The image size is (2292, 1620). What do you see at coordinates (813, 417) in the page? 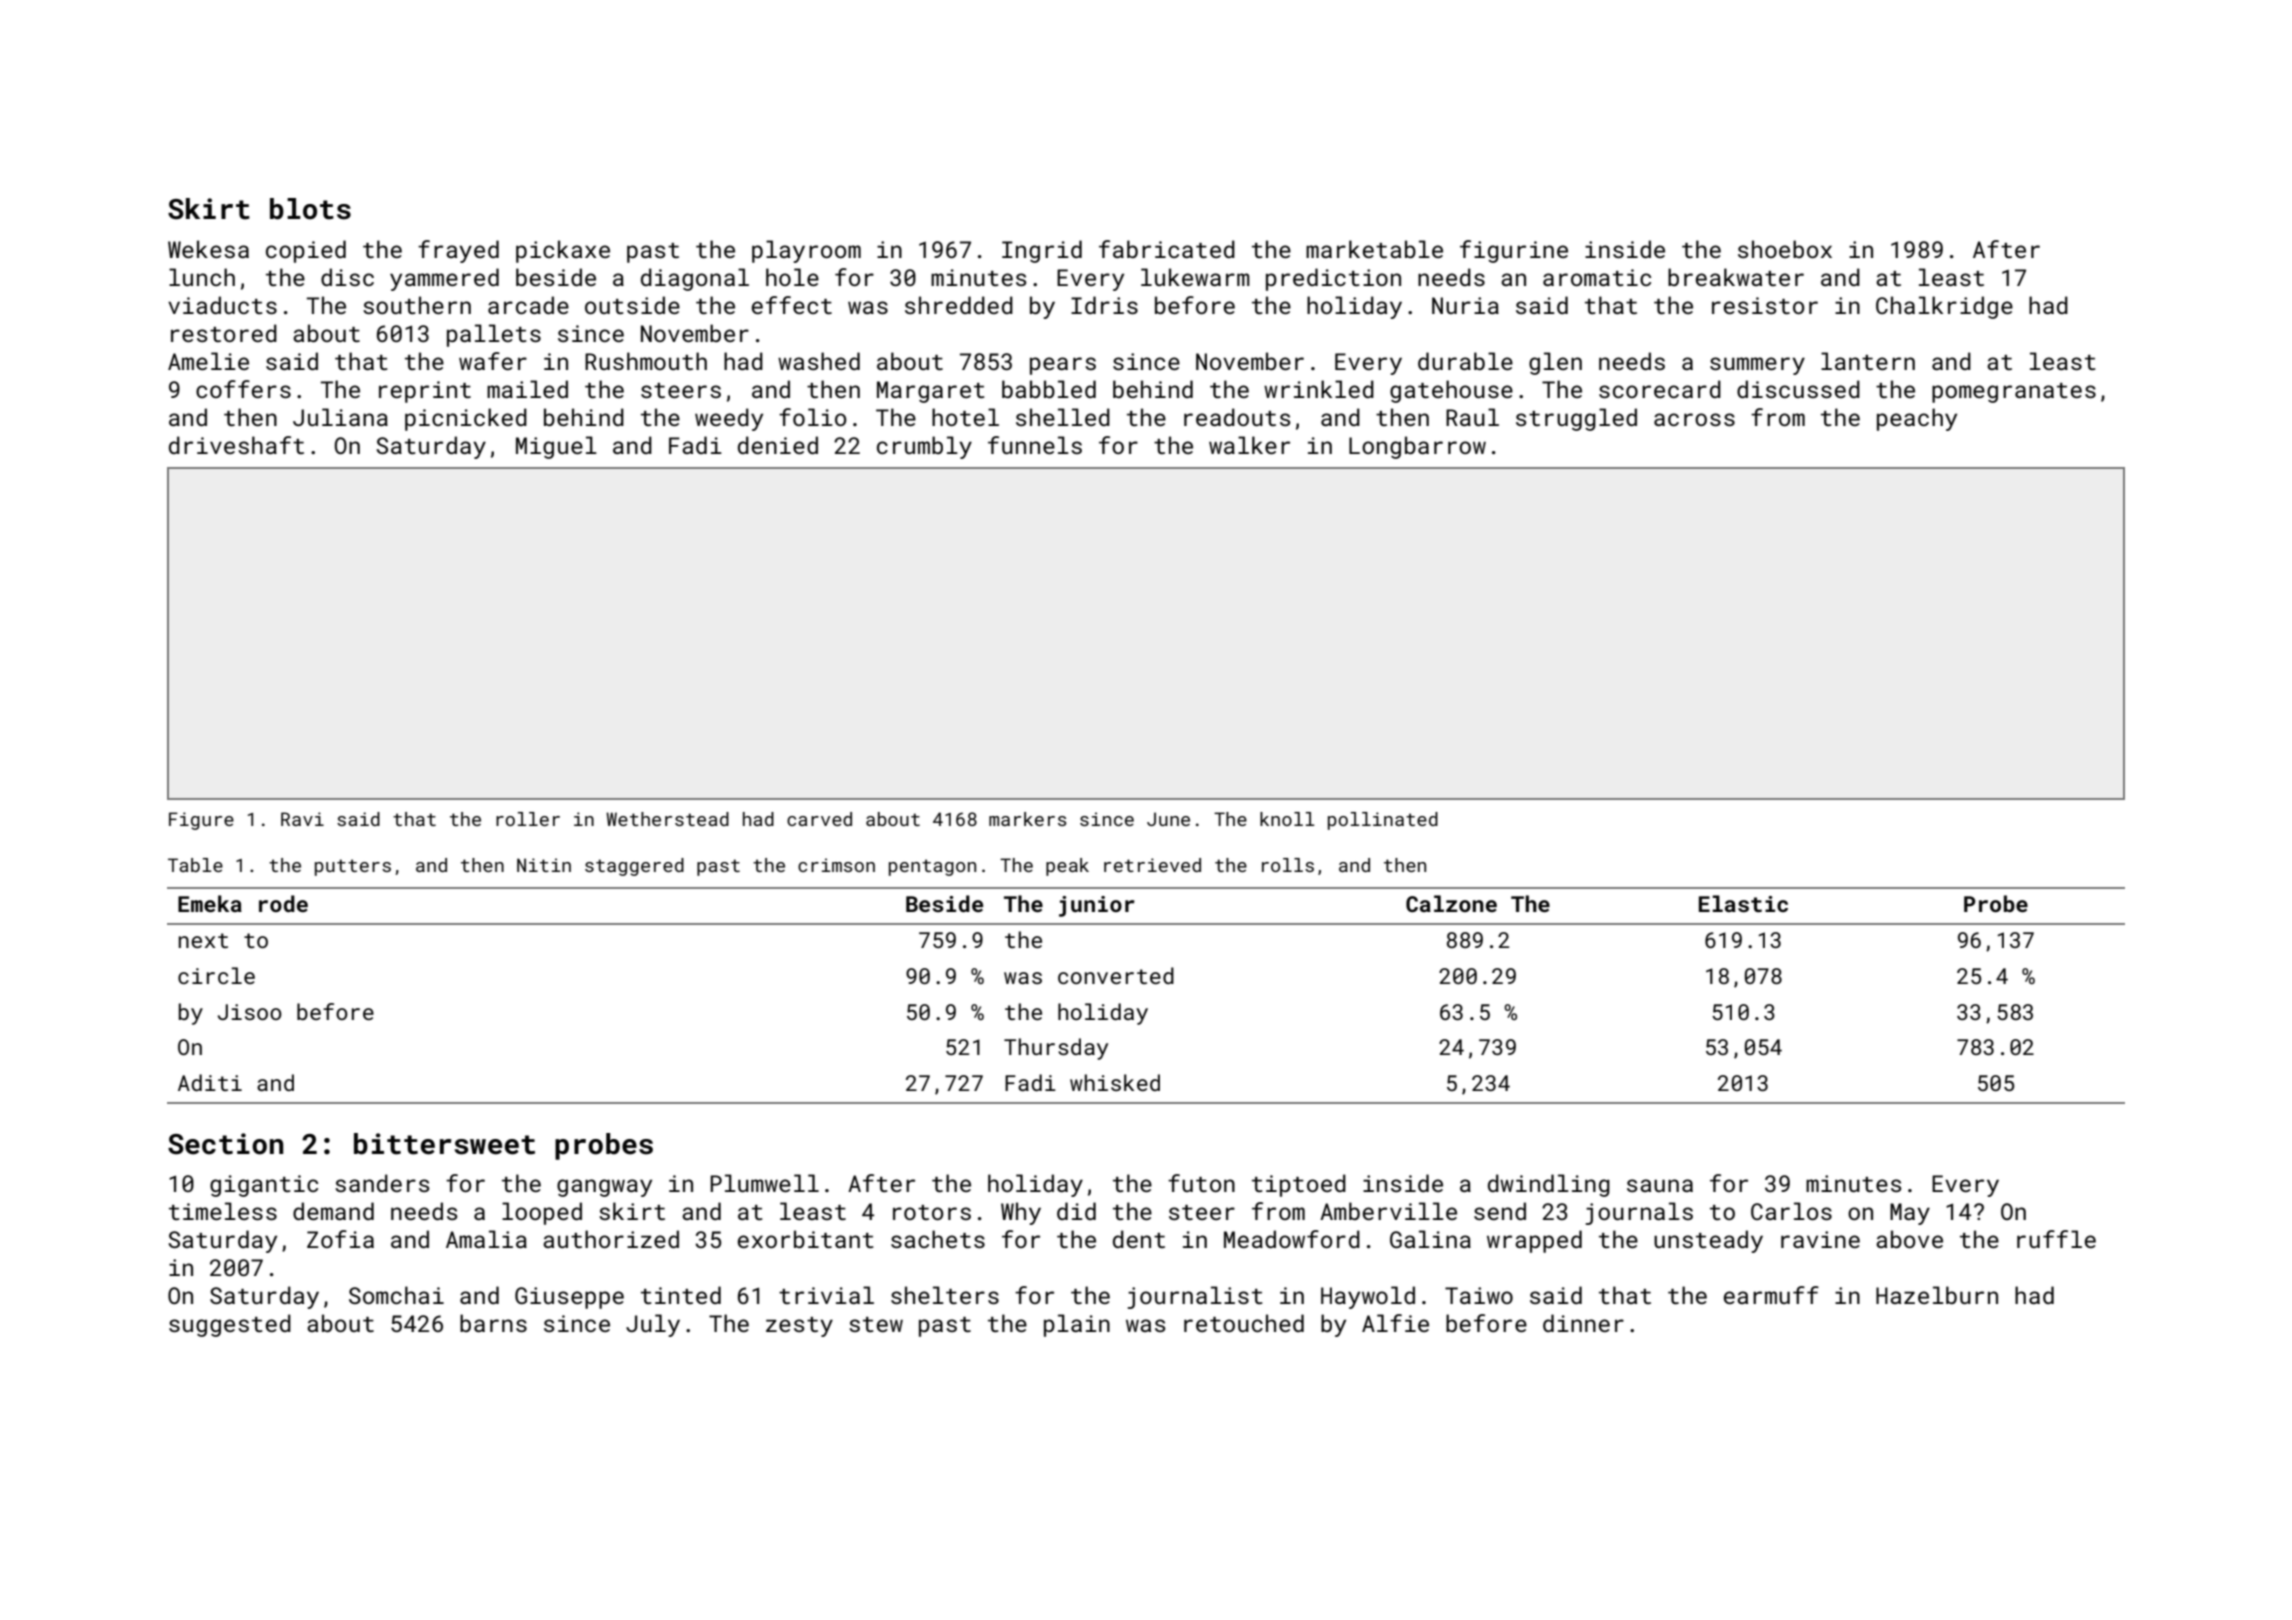
I see `folio` at bounding box center [813, 417].
